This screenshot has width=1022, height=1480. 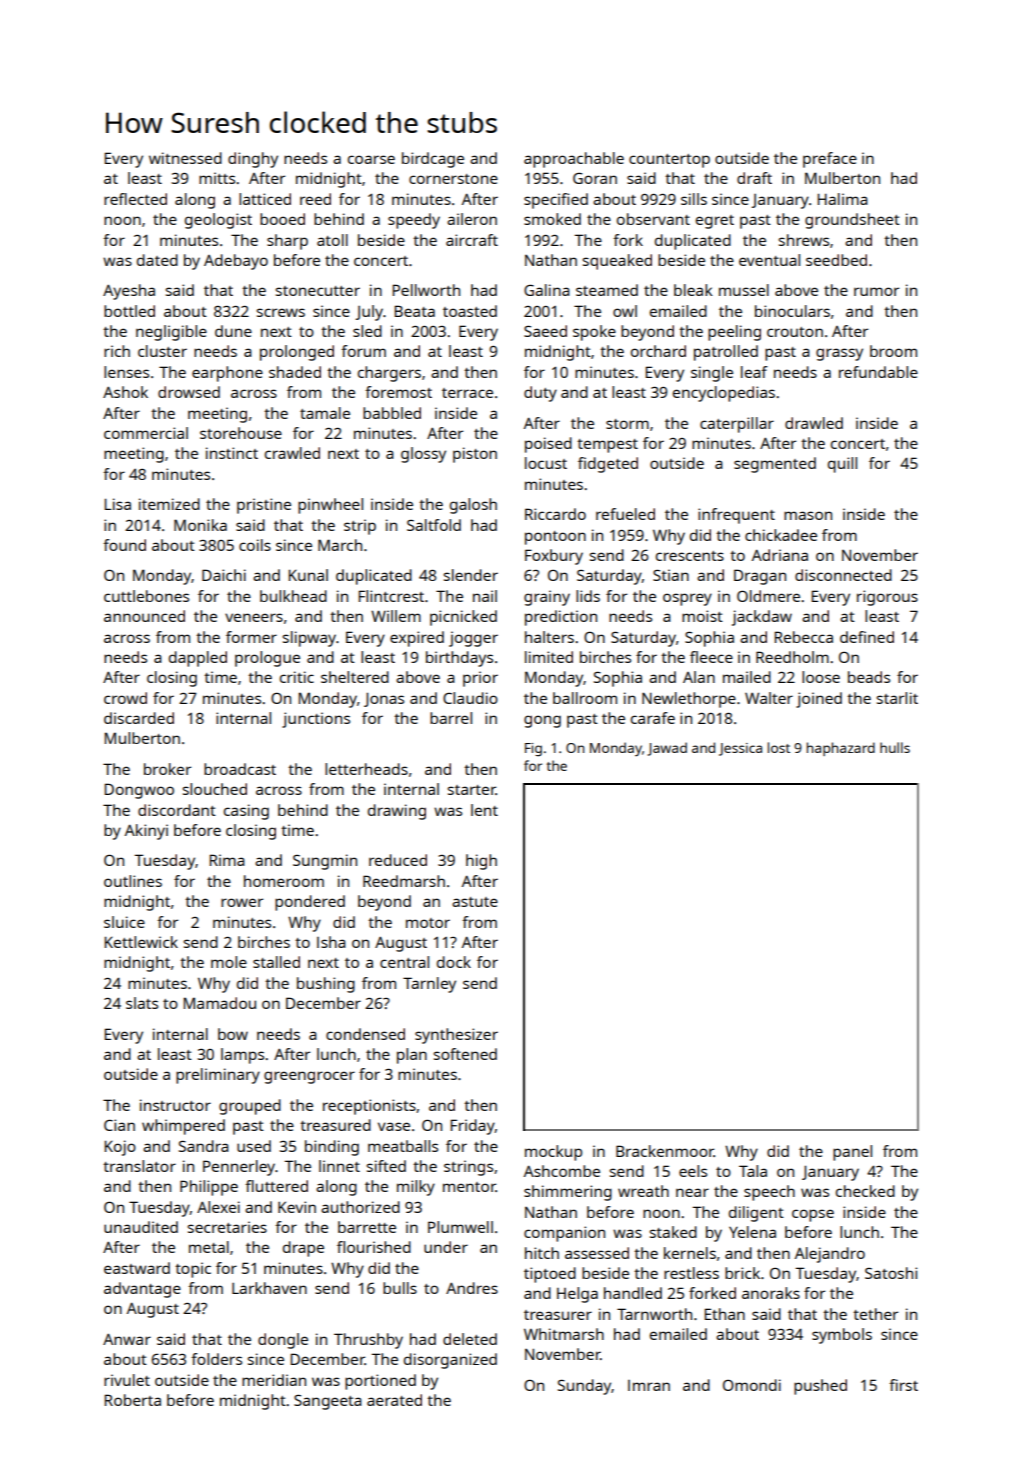 I want to click on rower, so click(x=242, y=902).
